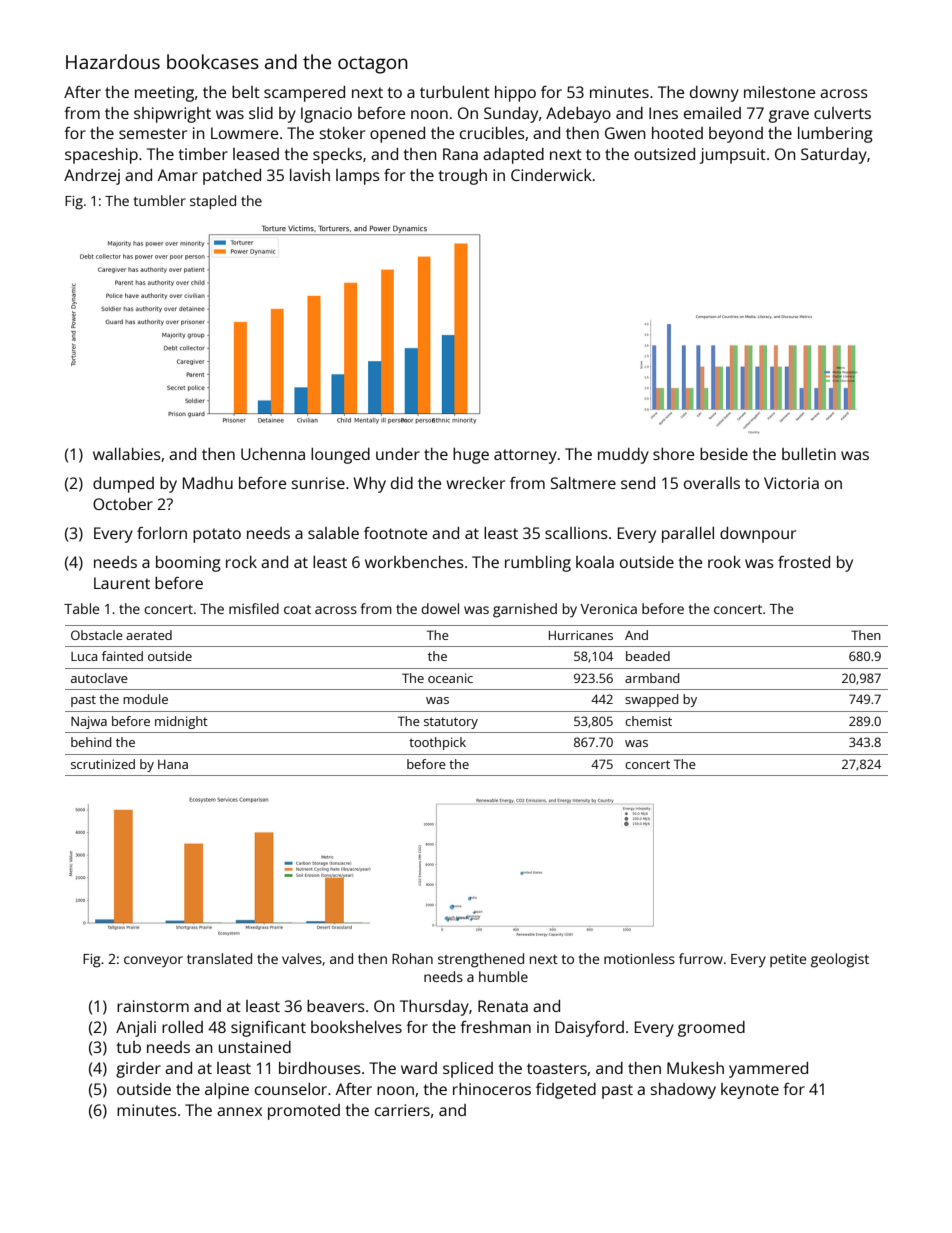 This page has width=952, height=1233. I want to click on conveyor, so click(153, 962).
